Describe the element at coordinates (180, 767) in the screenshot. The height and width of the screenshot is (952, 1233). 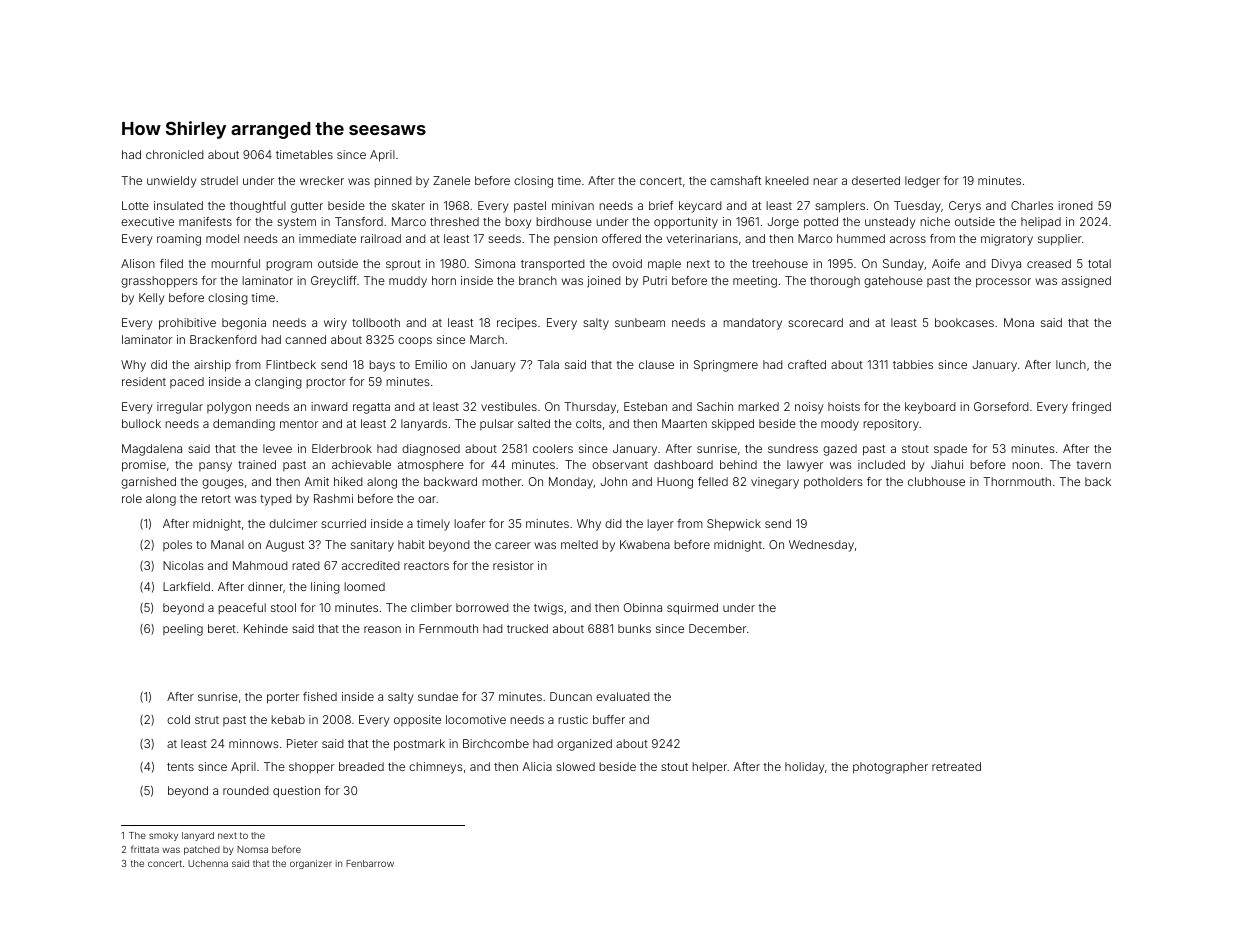
I see `tents` at that location.
